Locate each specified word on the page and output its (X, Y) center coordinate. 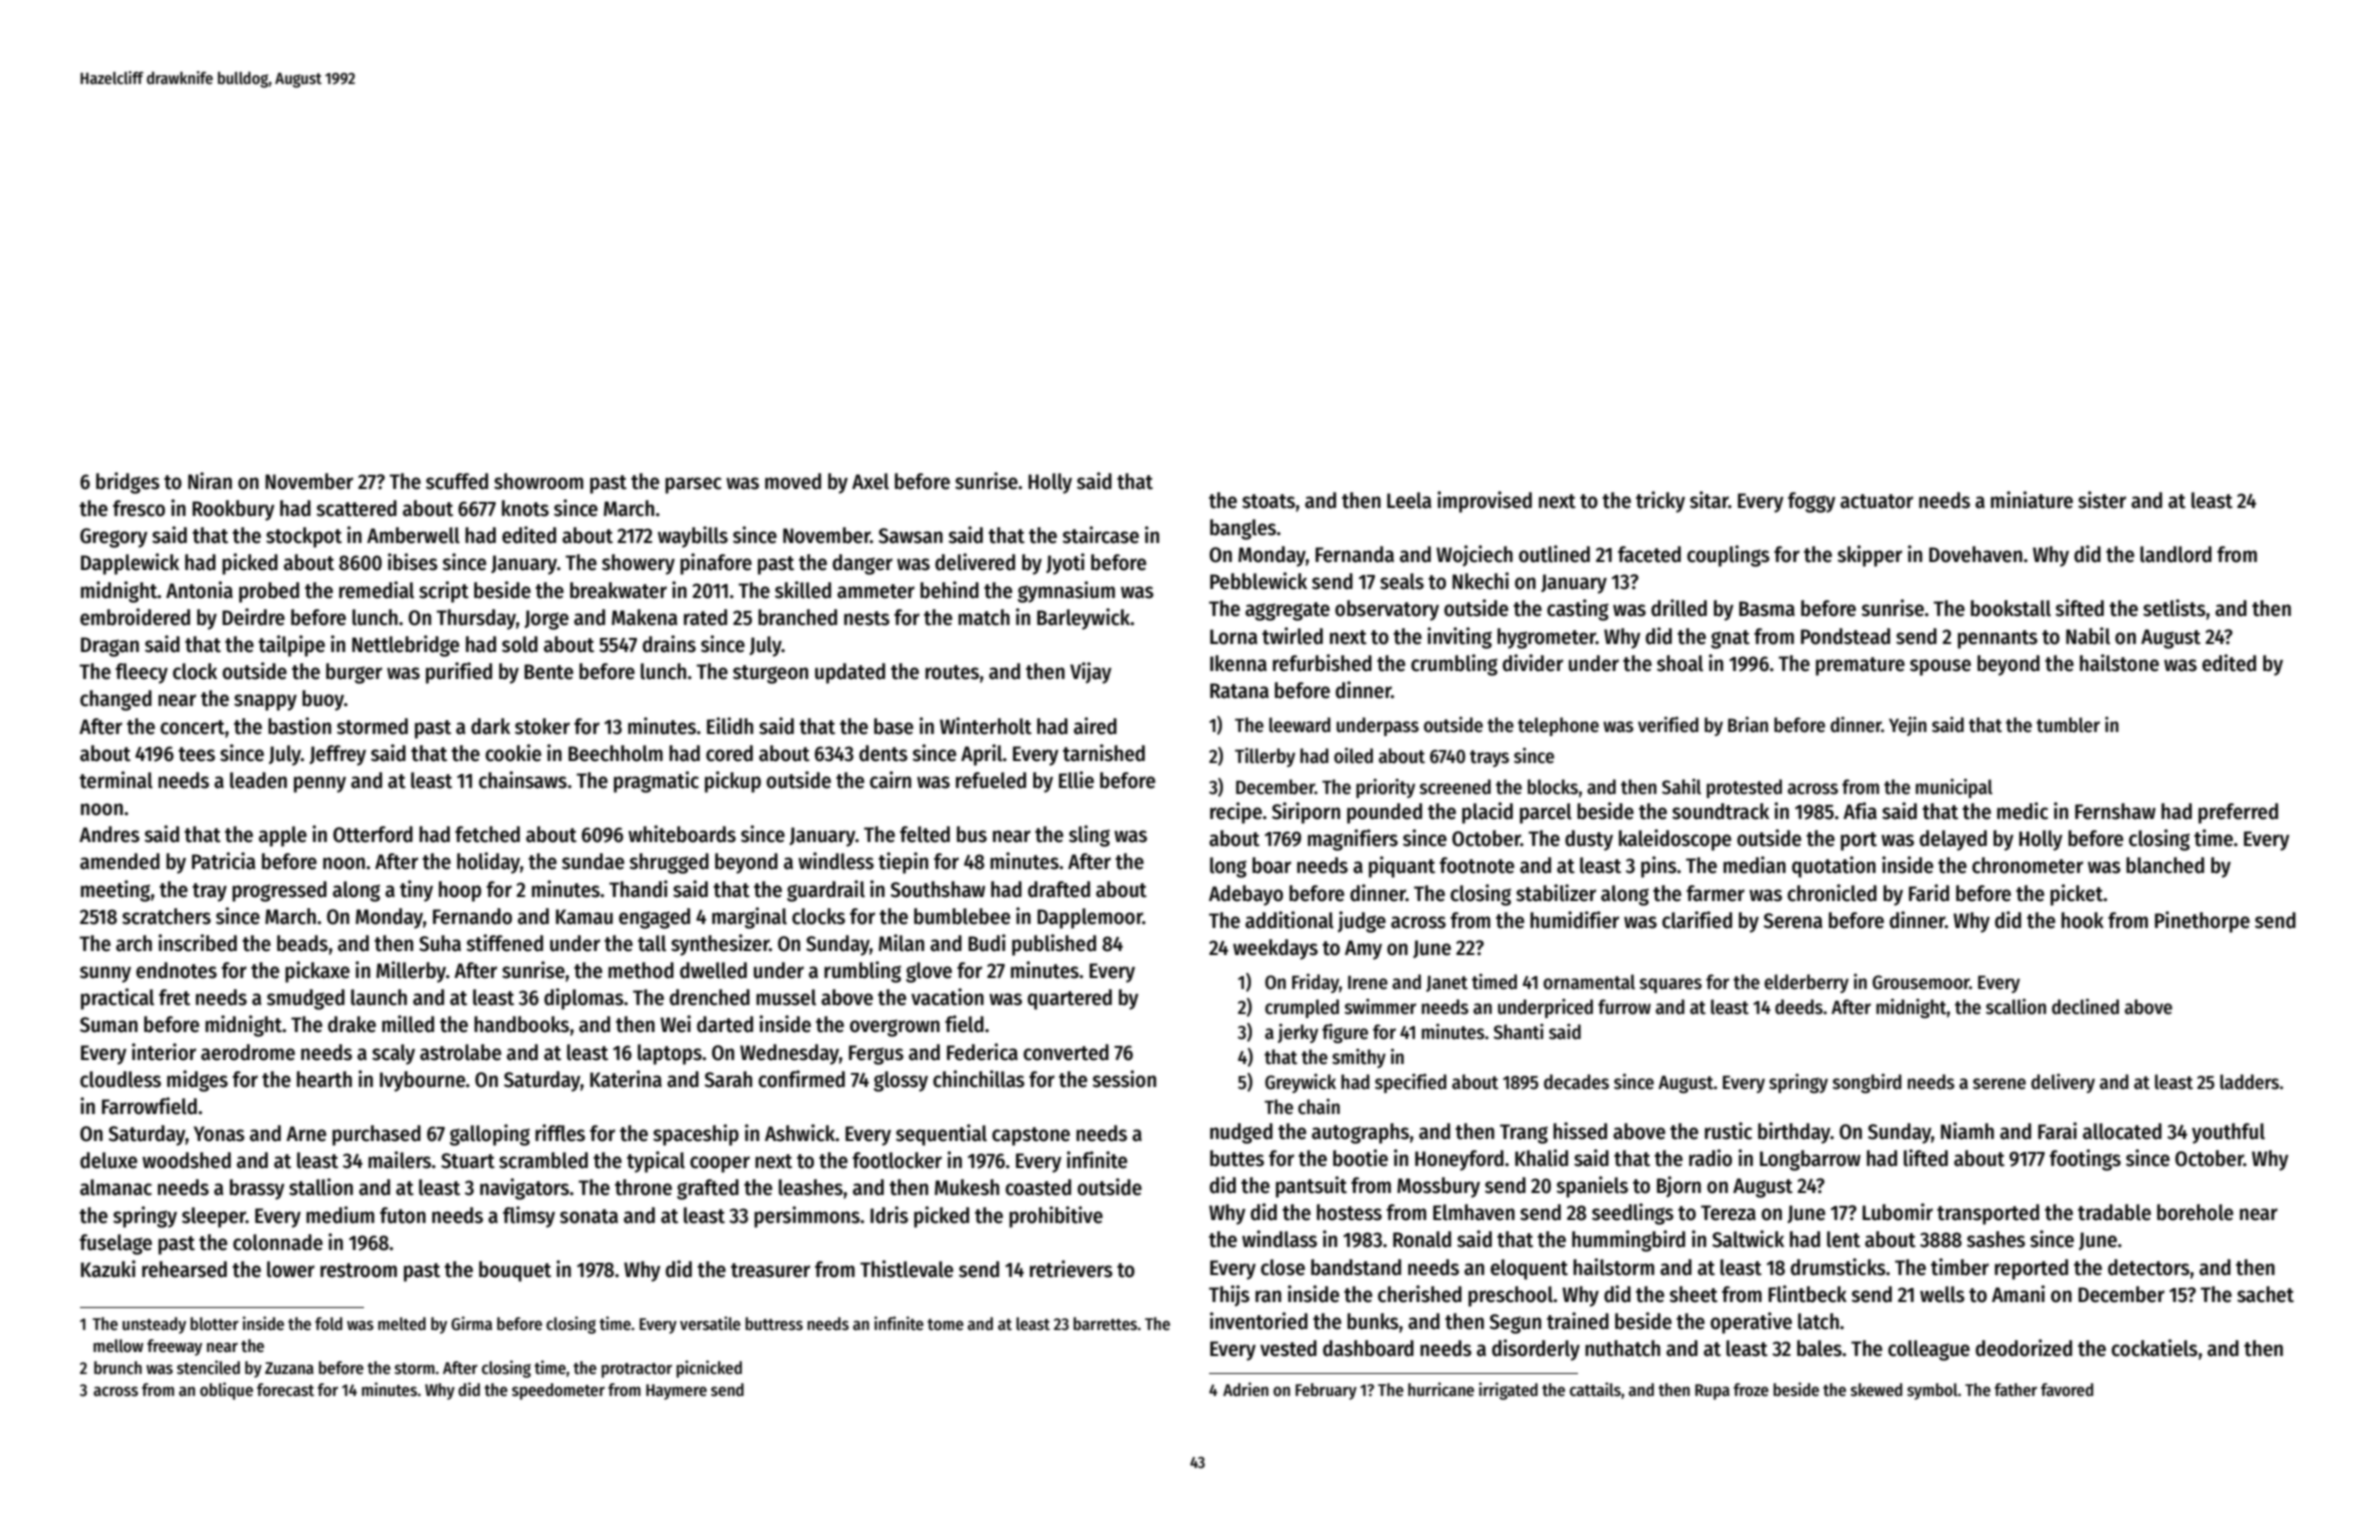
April (981, 755)
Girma (471, 1323)
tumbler (2068, 725)
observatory (1387, 610)
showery (638, 564)
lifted (1926, 1158)
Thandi (638, 889)
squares (1671, 985)
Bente (548, 672)
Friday (1315, 983)
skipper (1869, 556)
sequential (941, 1135)
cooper (720, 1164)
